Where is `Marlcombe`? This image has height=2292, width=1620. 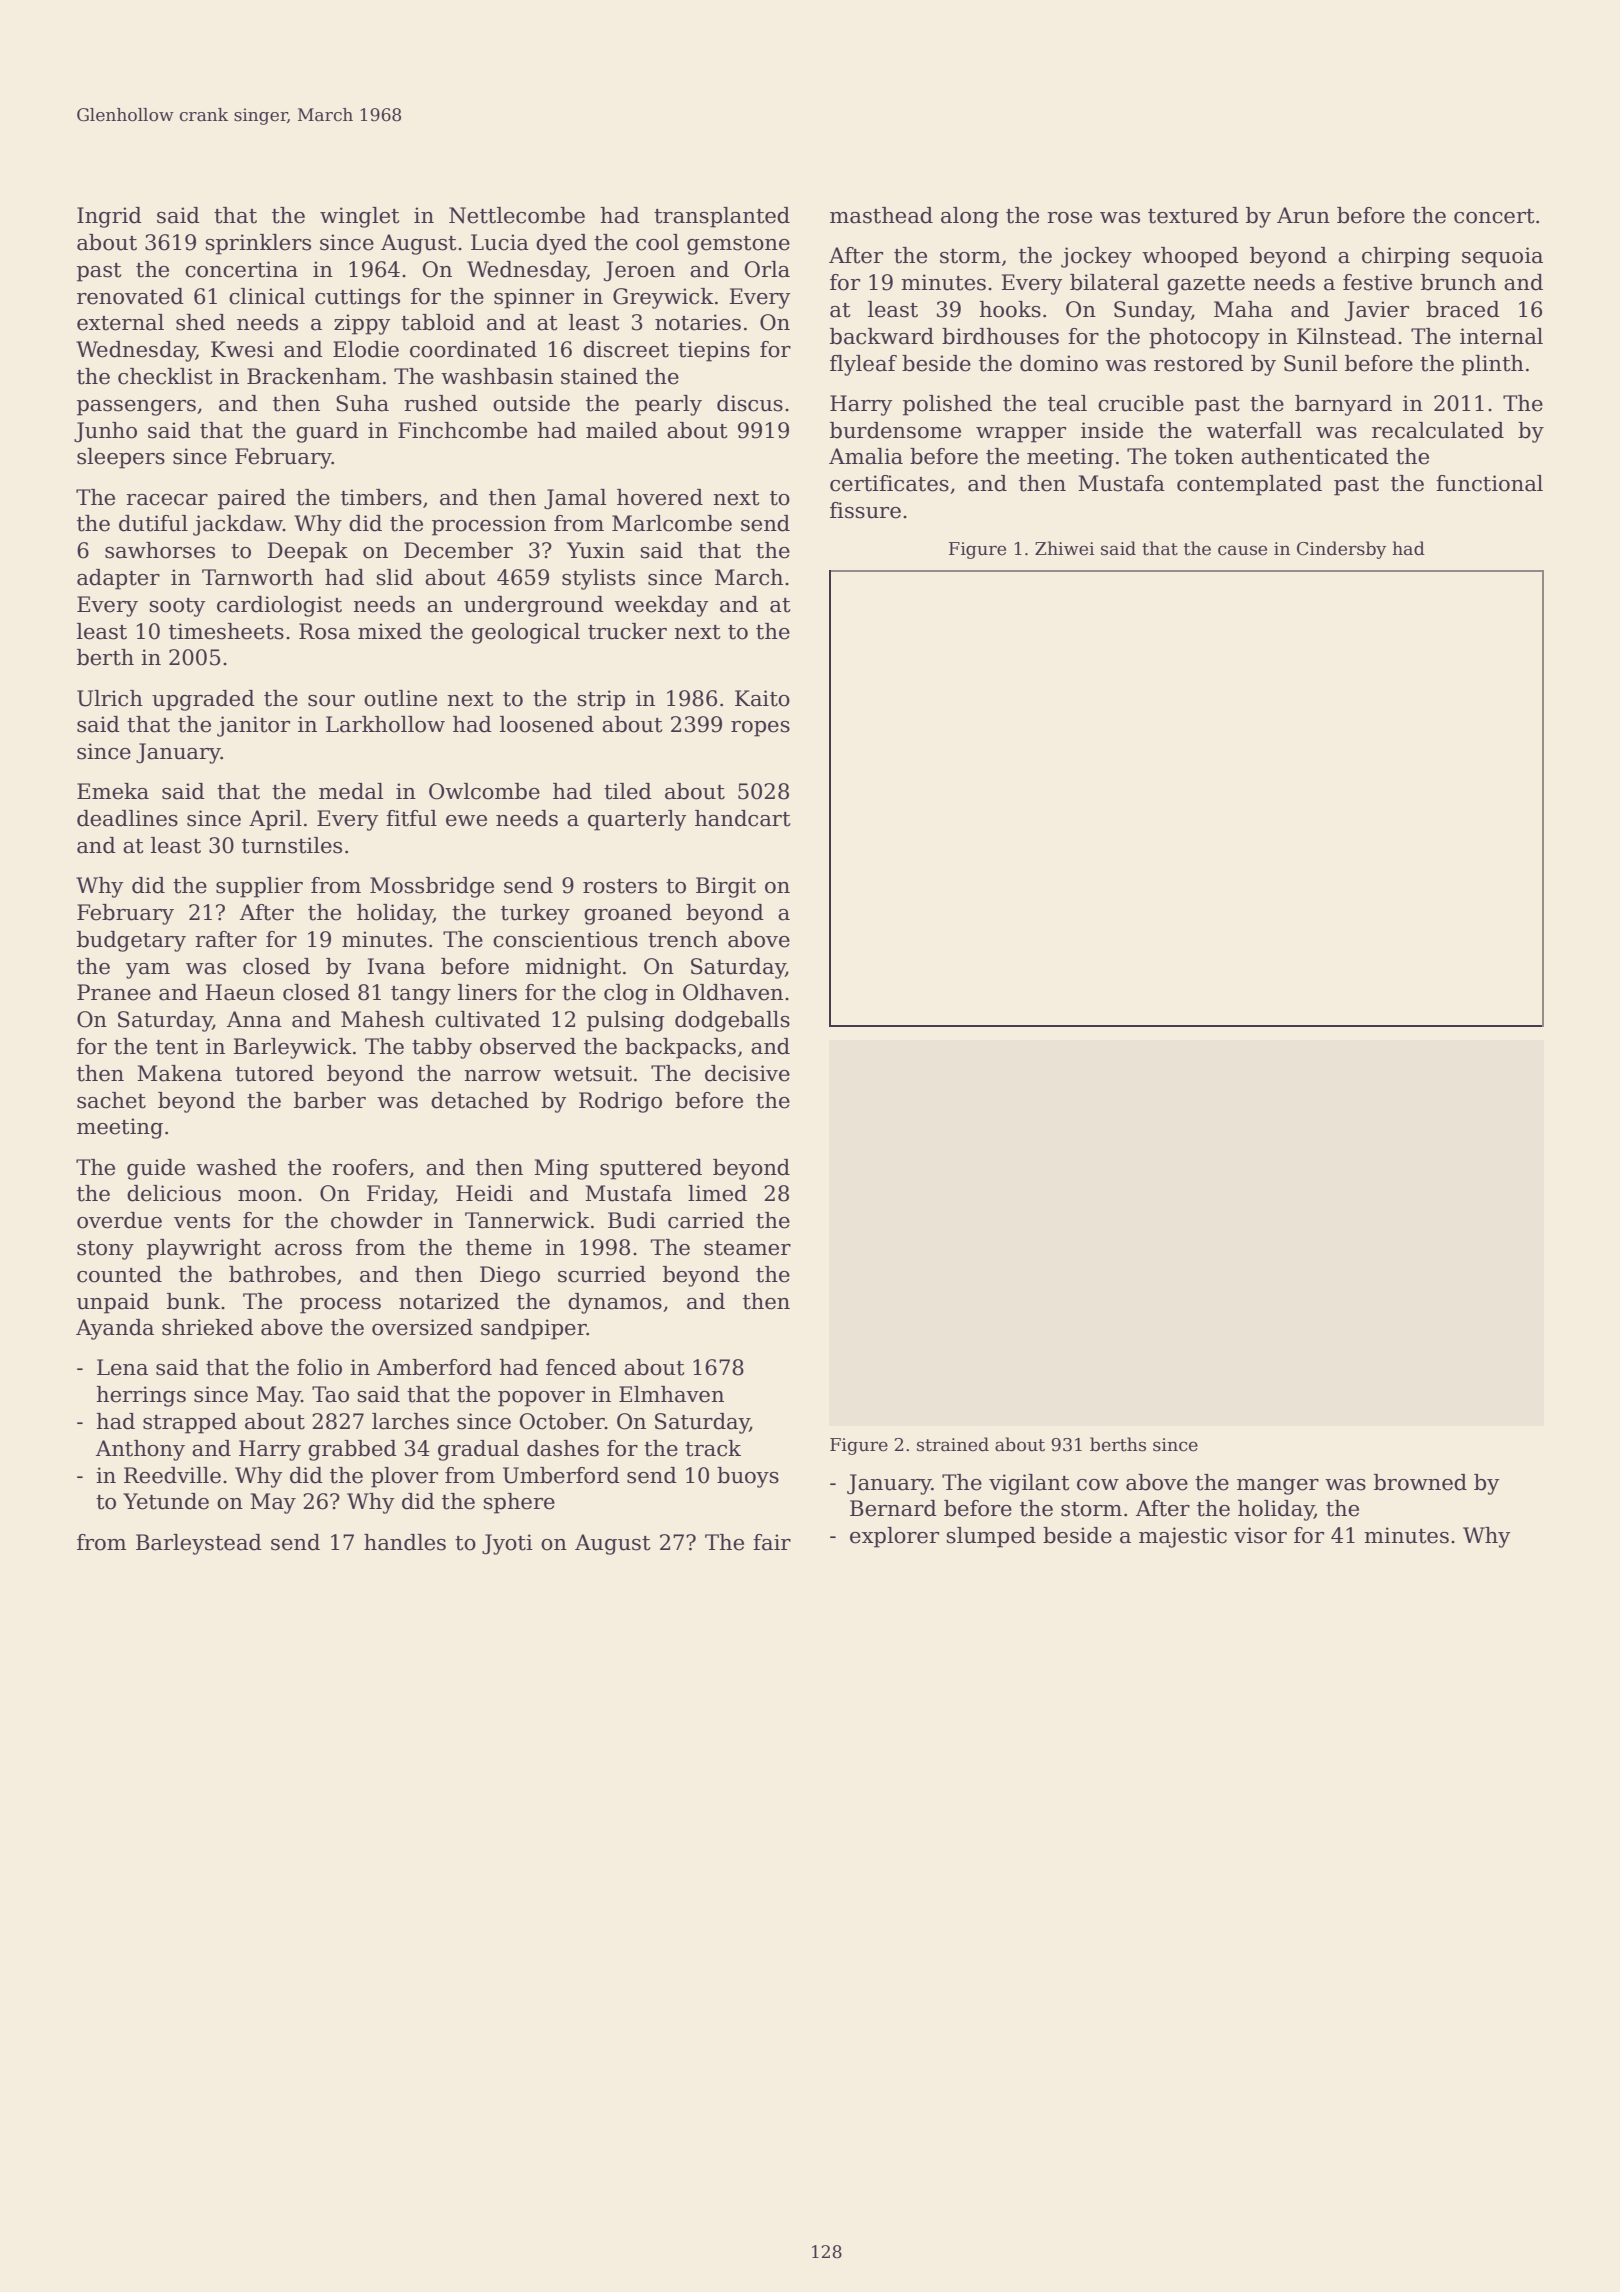 Marlcombe is located at coordinates (672, 523).
